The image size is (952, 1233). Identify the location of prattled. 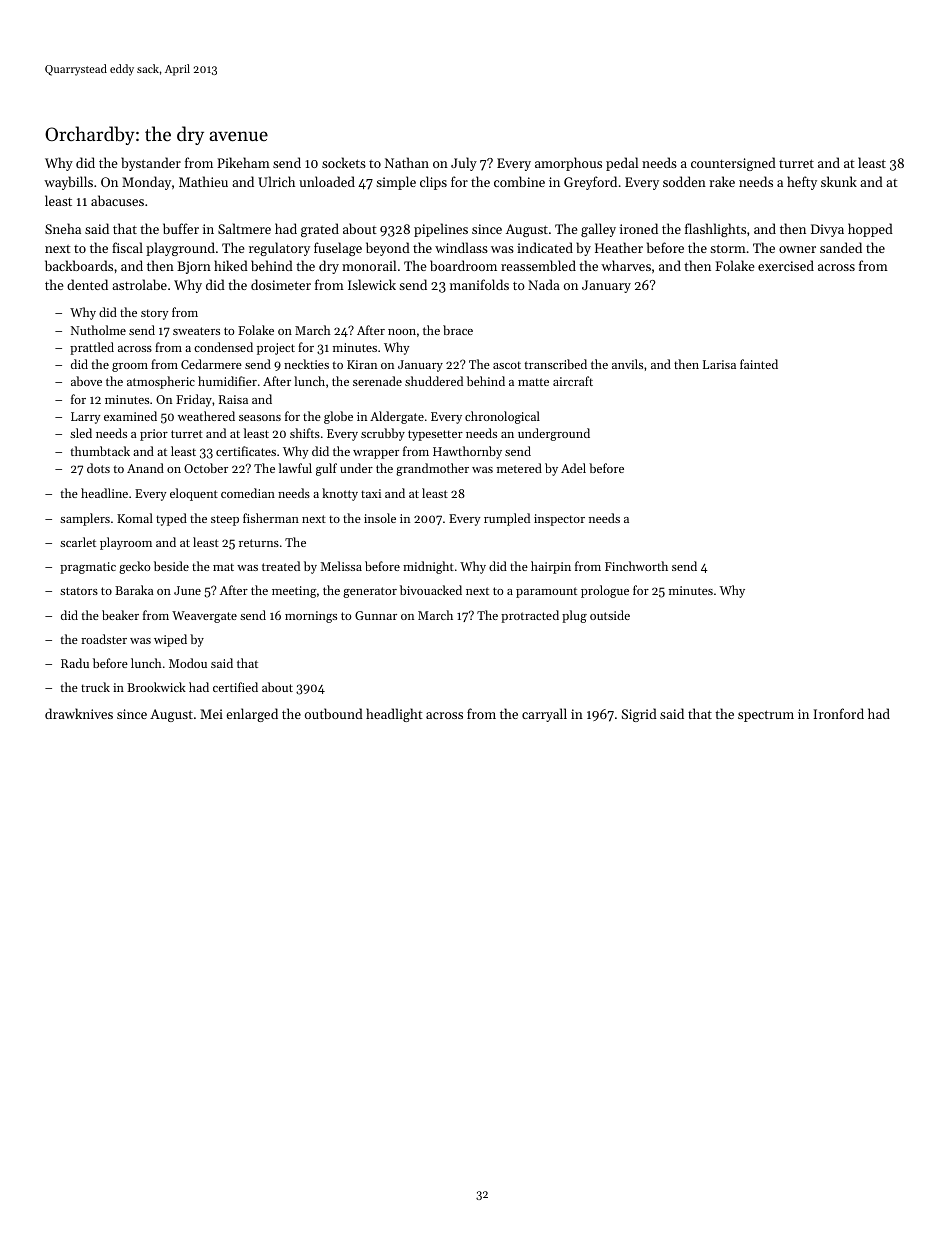
(92, 348).
